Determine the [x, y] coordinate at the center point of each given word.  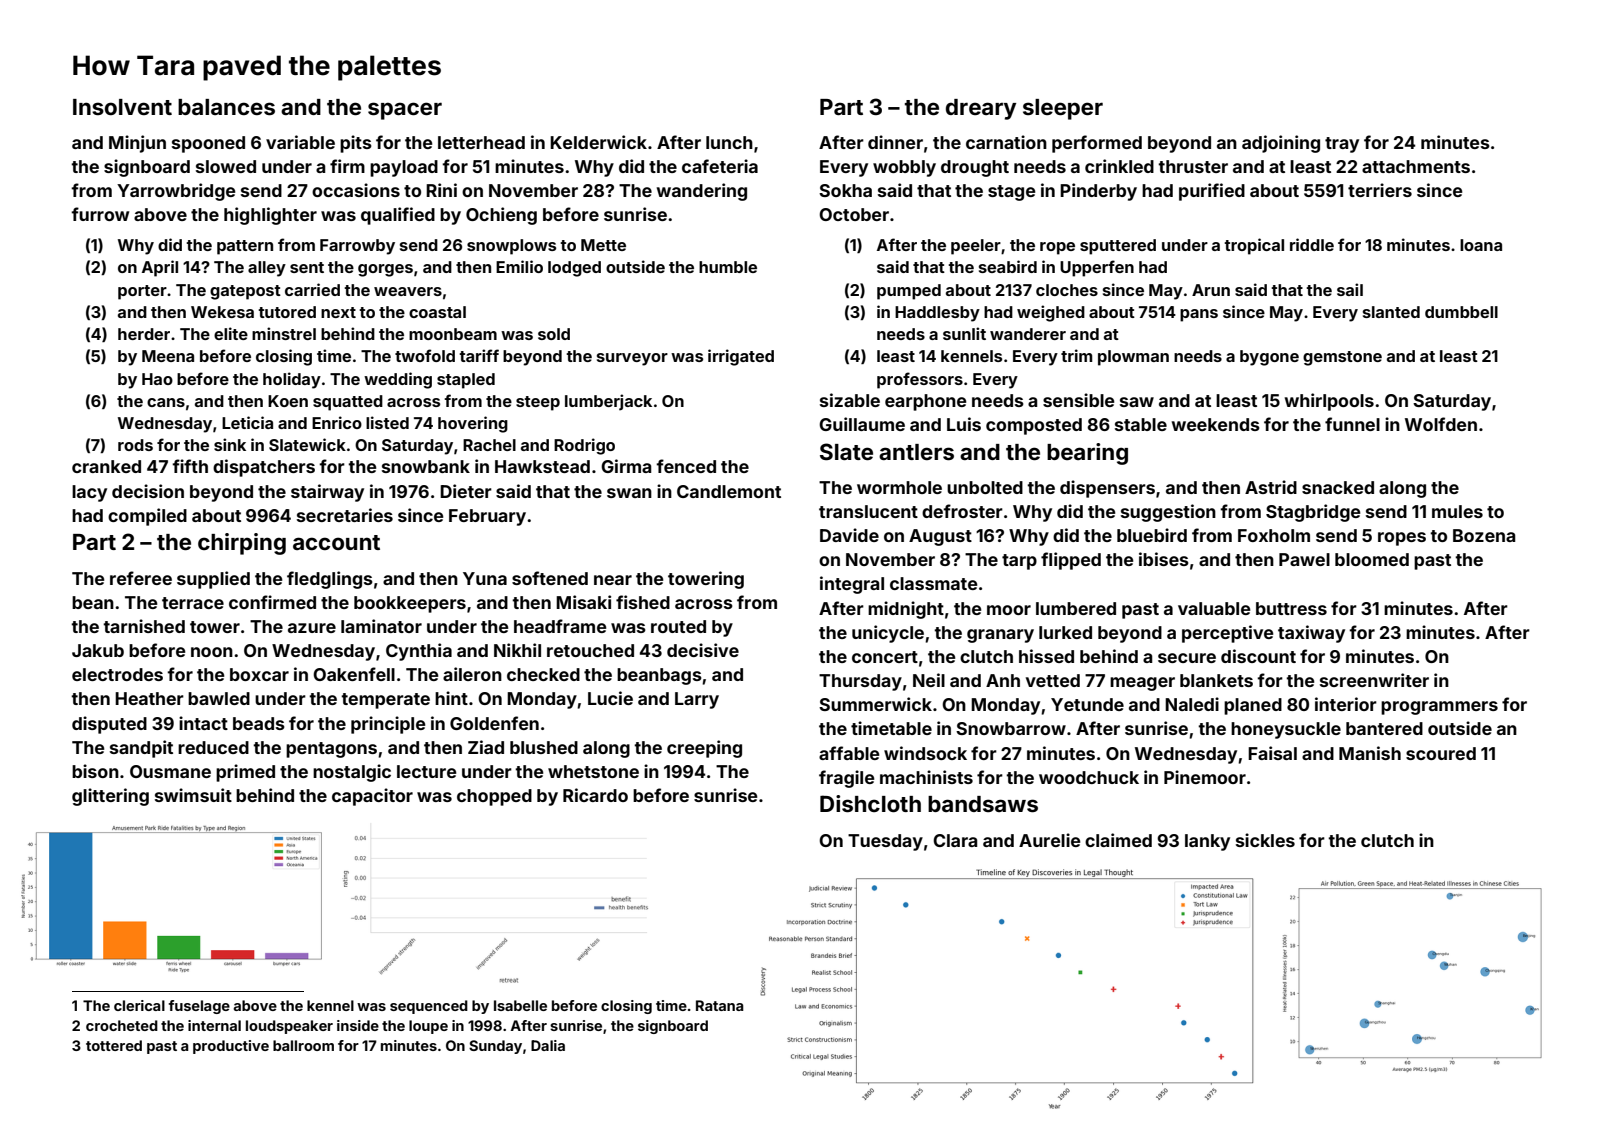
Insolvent [122, 107]
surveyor [632, 359]
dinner [895, 142]
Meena [168, 356]
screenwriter [1374, 680]
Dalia [548, 1045]
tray [1342, 145]
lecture [426, 771]
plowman [1133, 358]
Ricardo [595, 795]
